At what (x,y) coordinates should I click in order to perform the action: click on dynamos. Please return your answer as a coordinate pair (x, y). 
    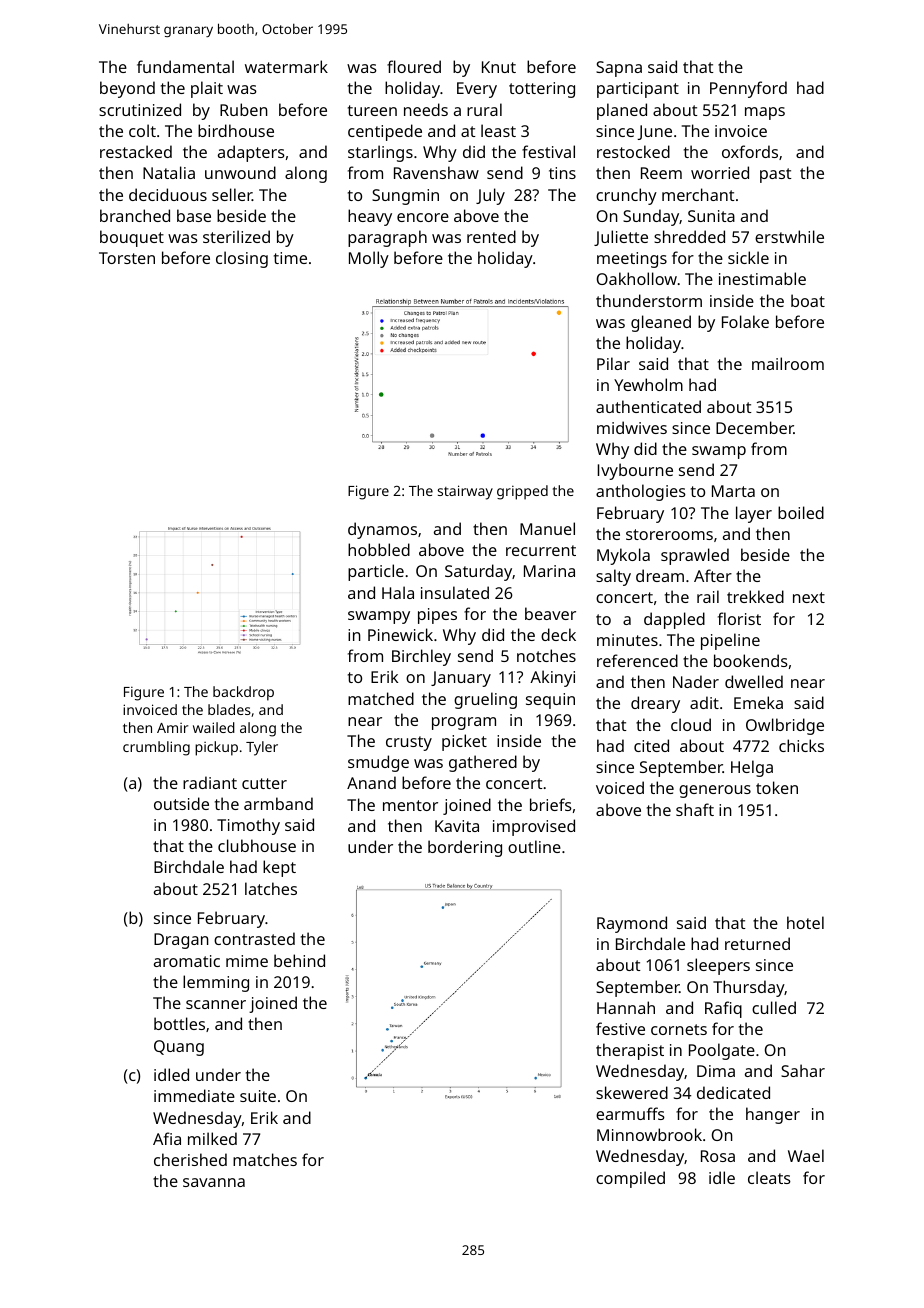
    Looking at the image, I should click on (382, 530).
